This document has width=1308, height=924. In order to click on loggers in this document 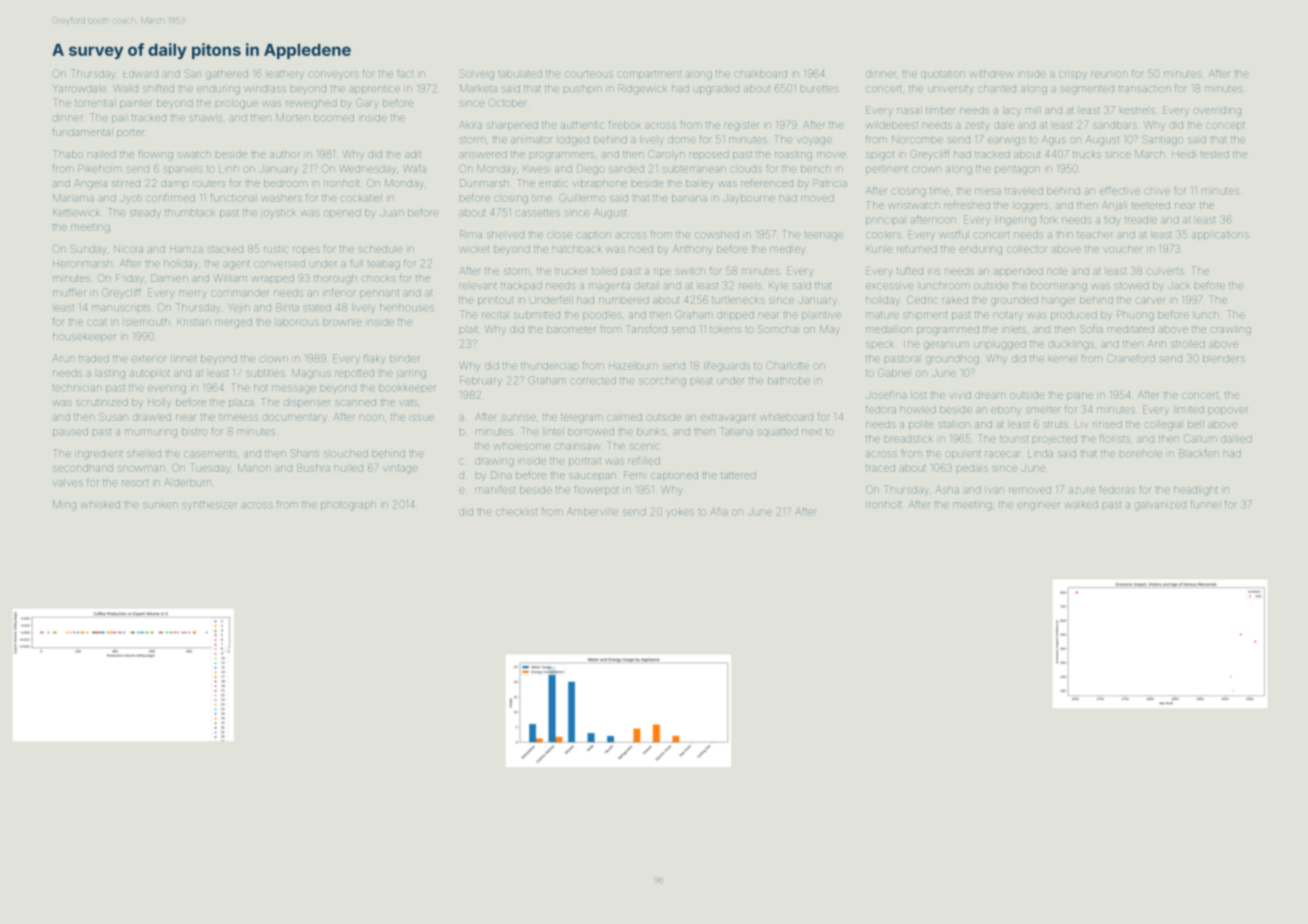, I will do `click(1030, 207)`.
